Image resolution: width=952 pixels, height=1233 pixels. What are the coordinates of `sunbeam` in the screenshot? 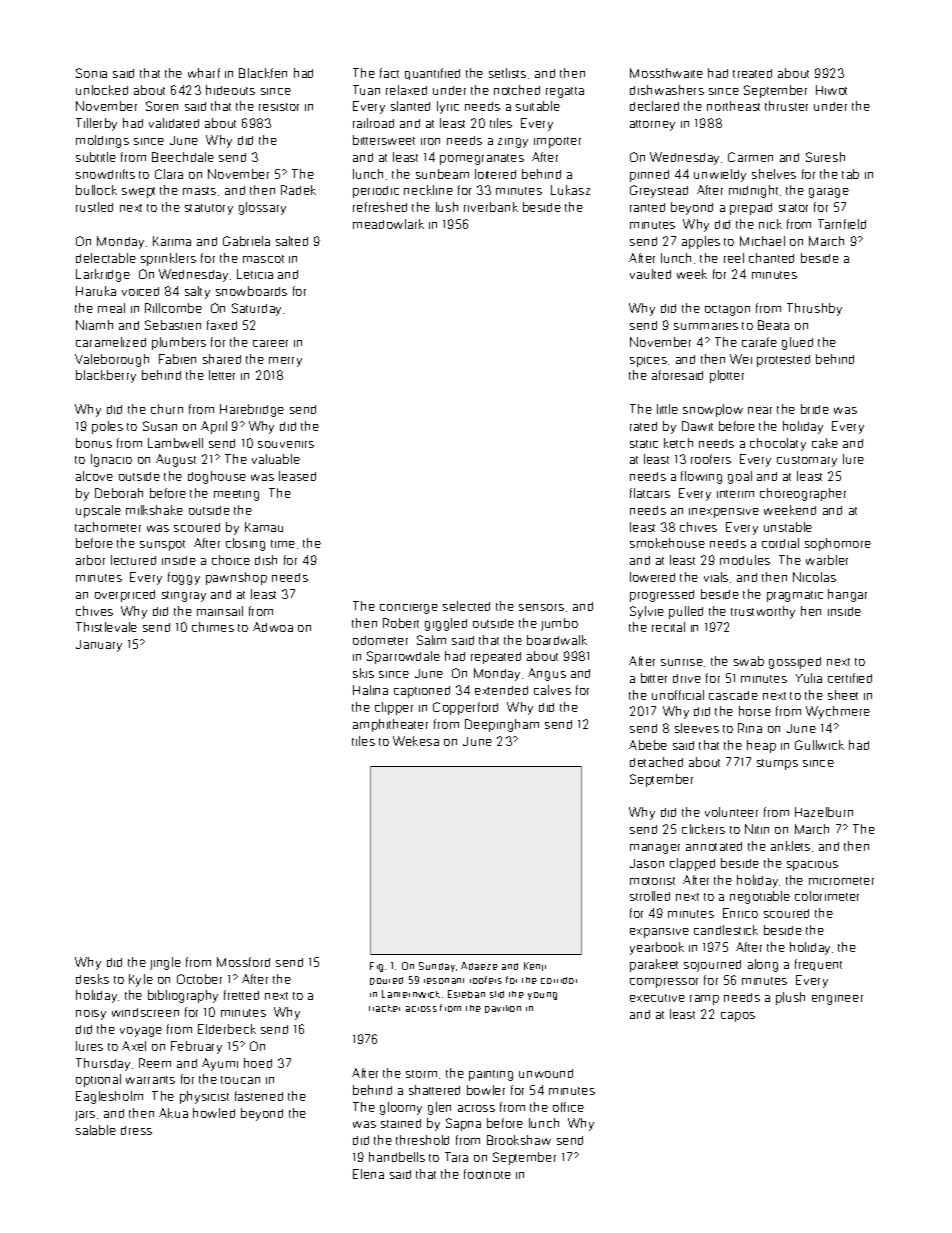 It's located at (442, 174).
